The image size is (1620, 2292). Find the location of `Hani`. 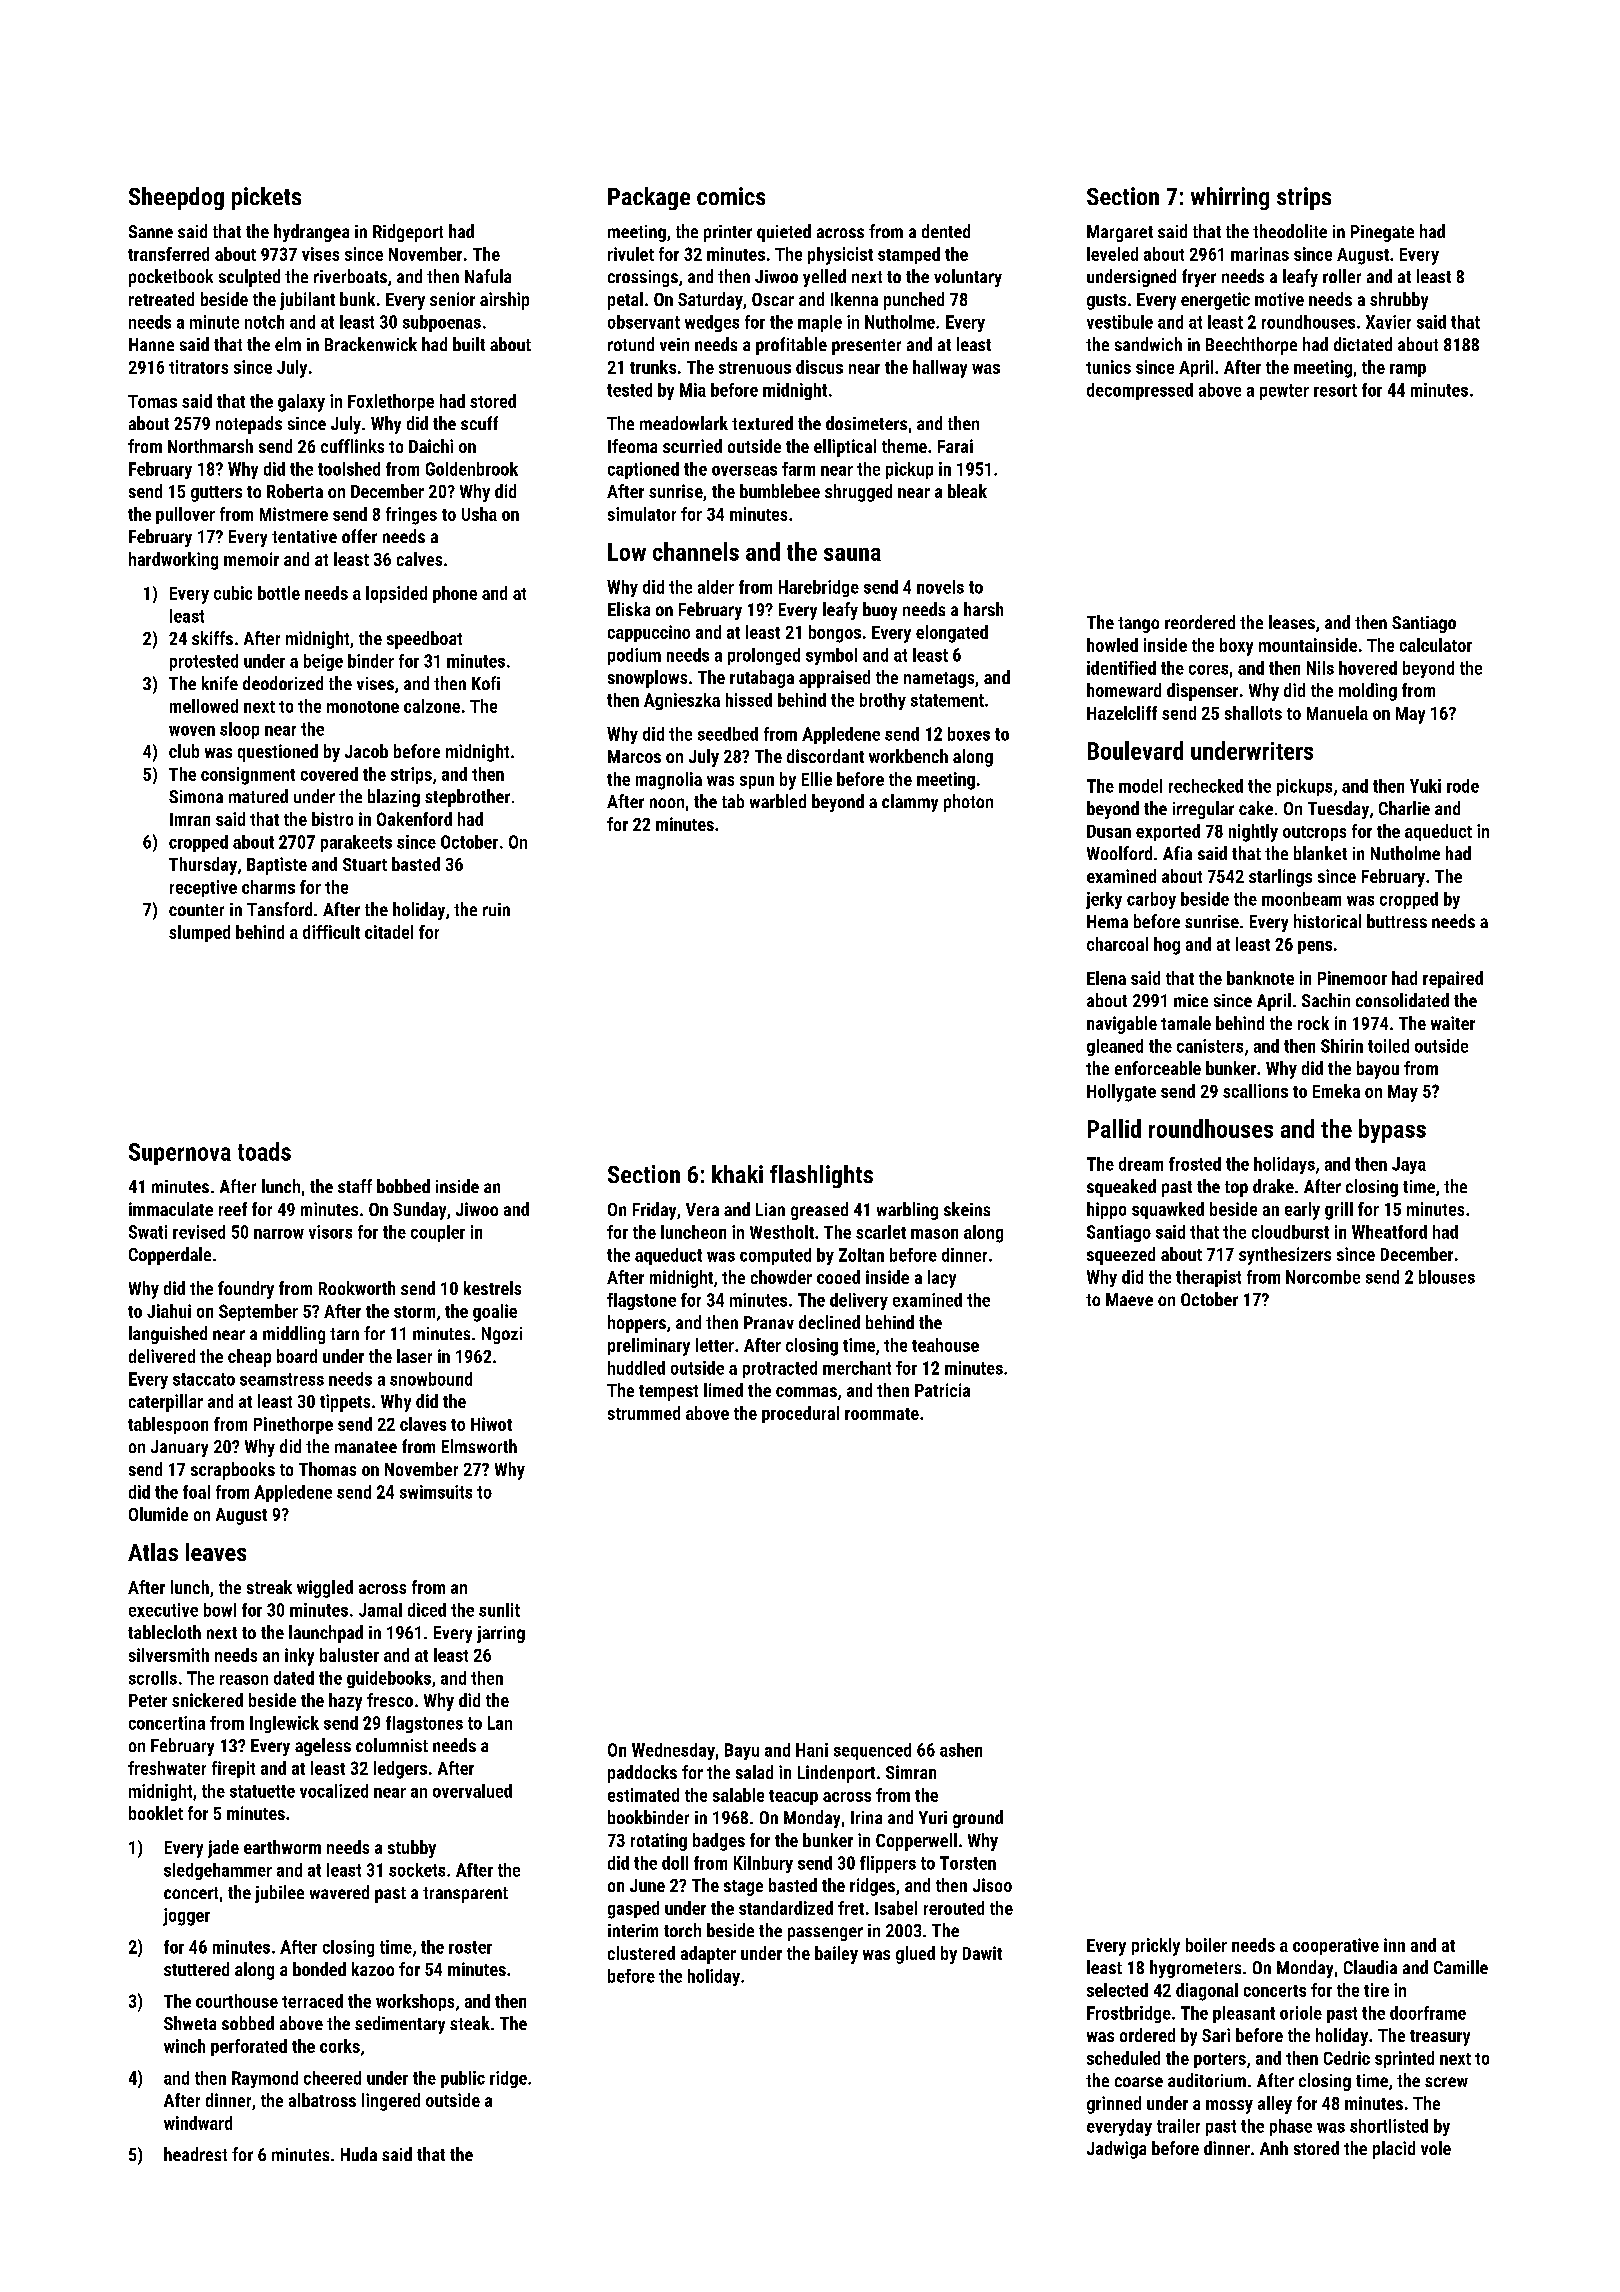

Hani is located at coordinates (812, 1750).
